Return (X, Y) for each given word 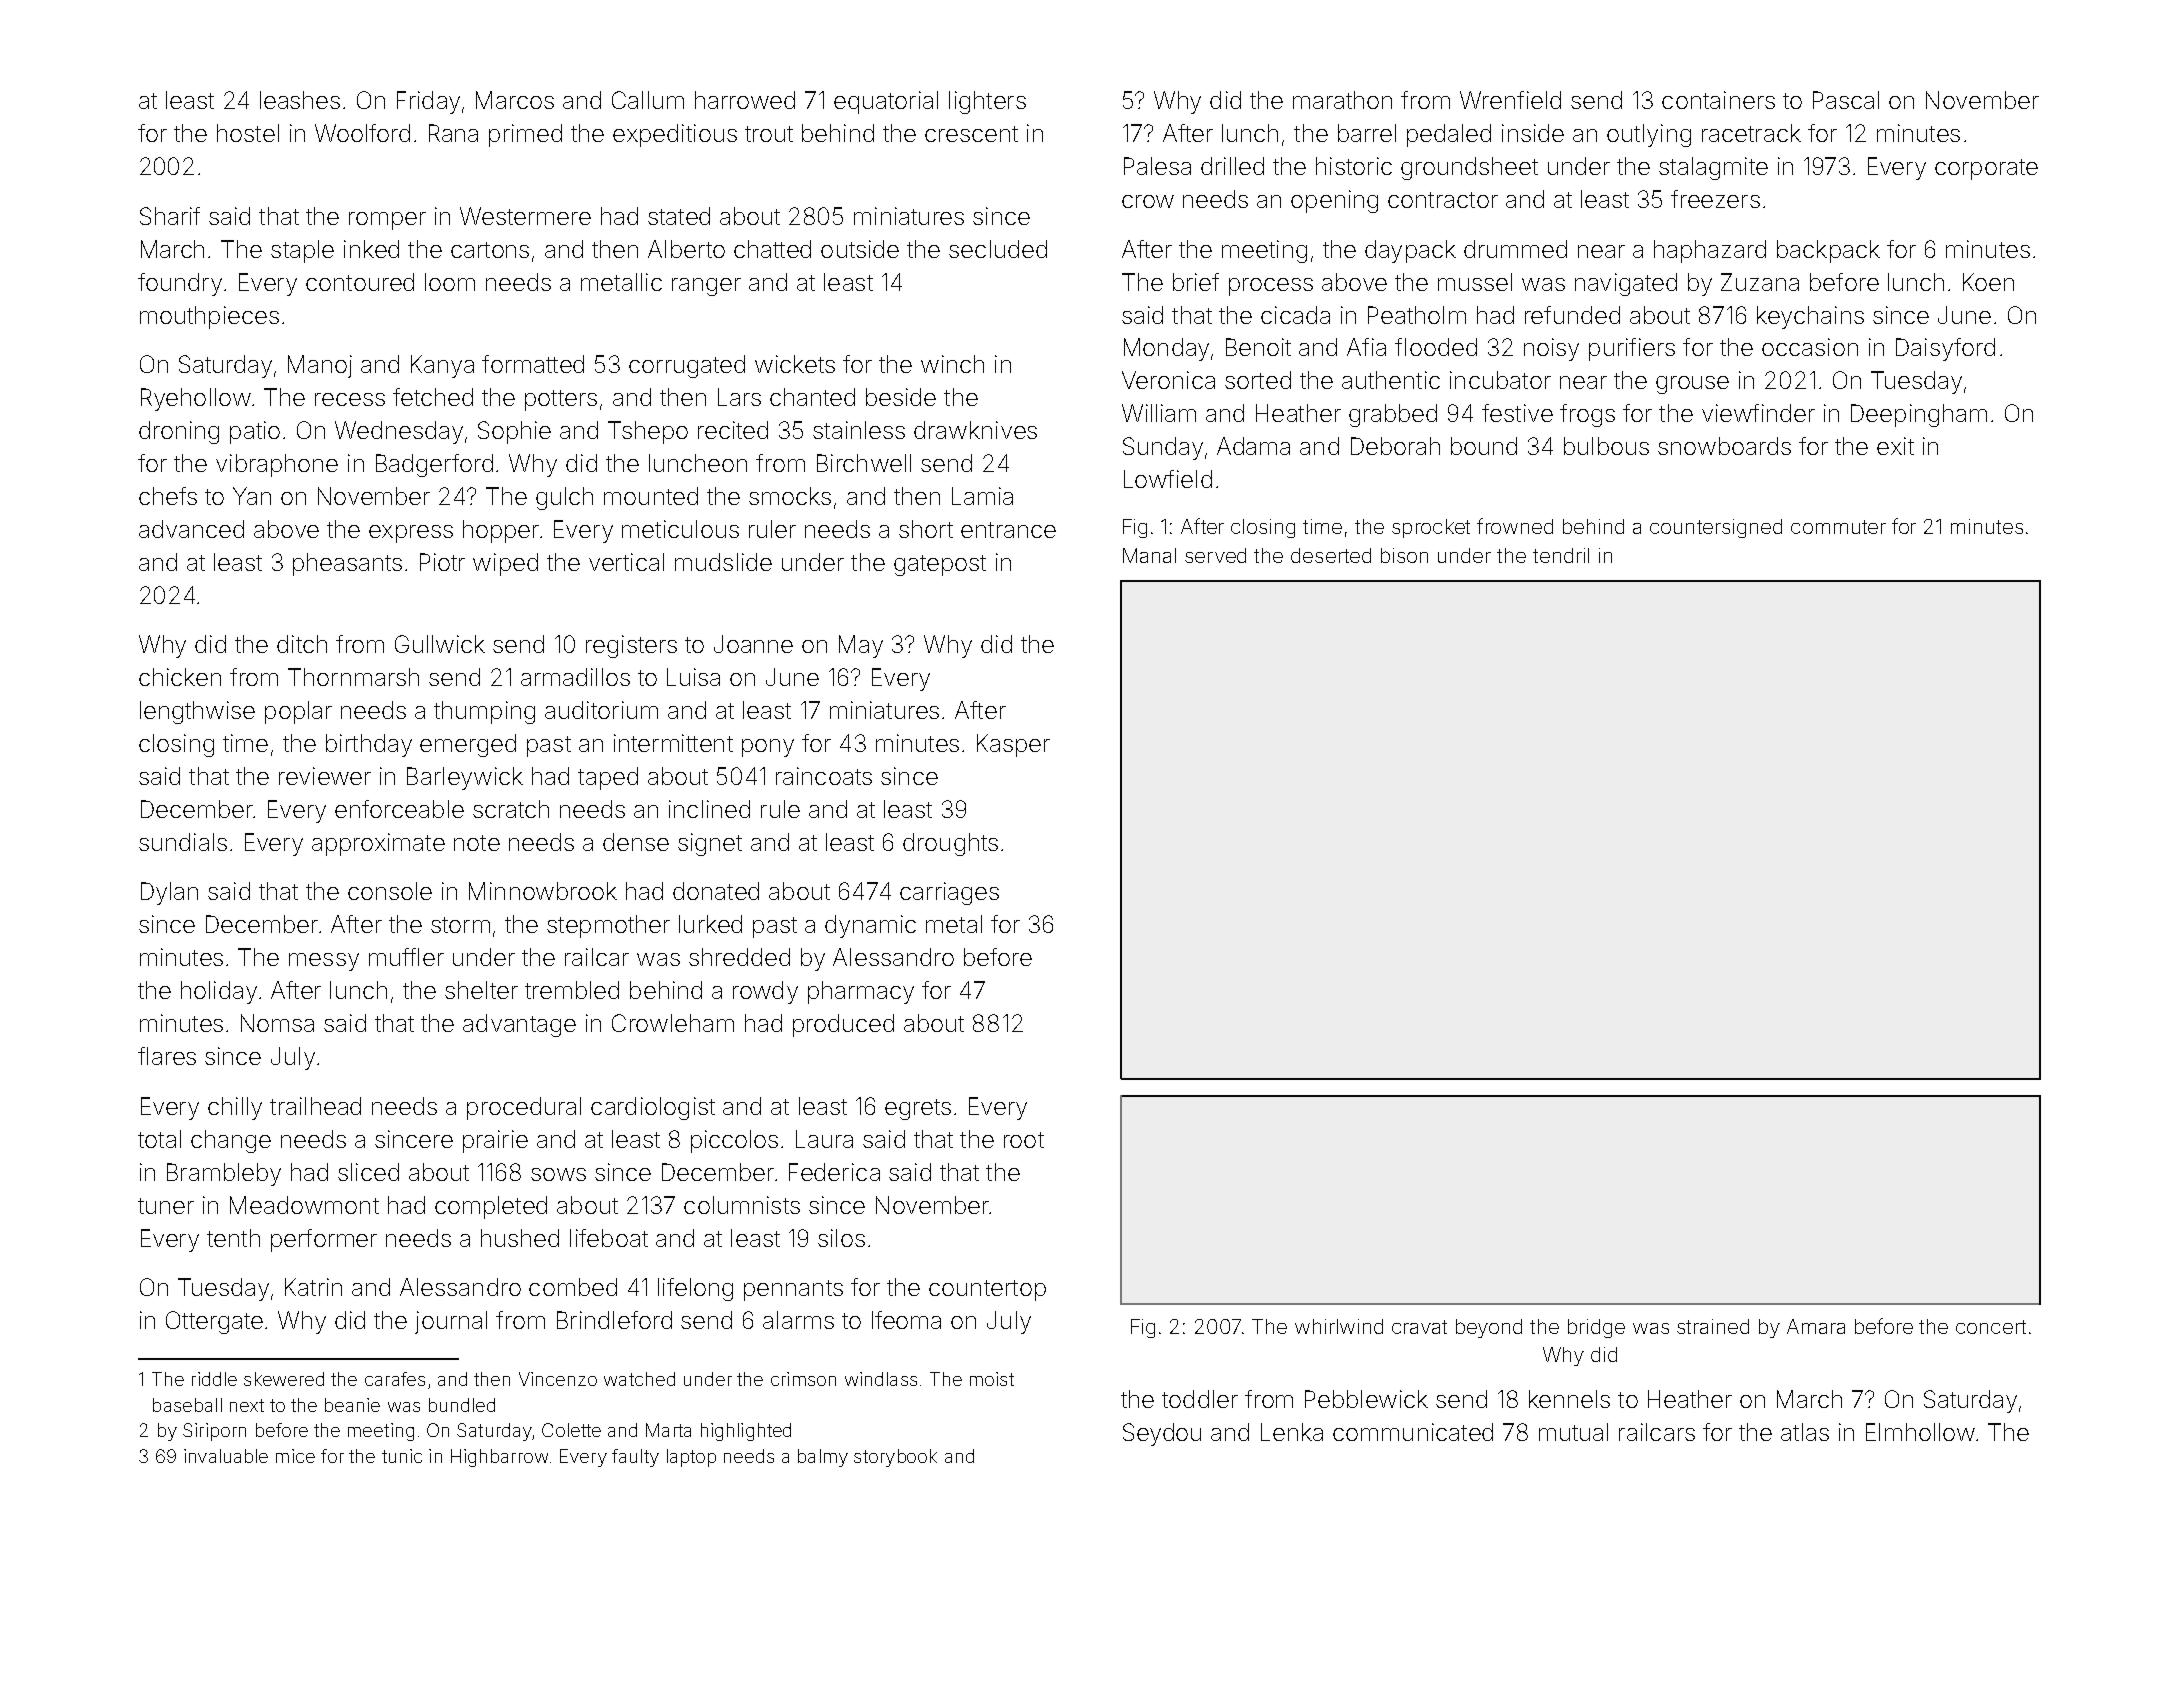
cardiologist (653, 1108)
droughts (950, 844)
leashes (300, 100)
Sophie (514, 432)
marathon (1342, 100)
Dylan (169, 893)
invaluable (226, 1456)
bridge (1596, 1328)
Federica (834, 1172)
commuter (1838, 527)
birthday (369, 745)
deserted (1331, 555)
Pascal (1846, 100)
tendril (1561, 555)
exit (1895, 446)
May (861, 646)
